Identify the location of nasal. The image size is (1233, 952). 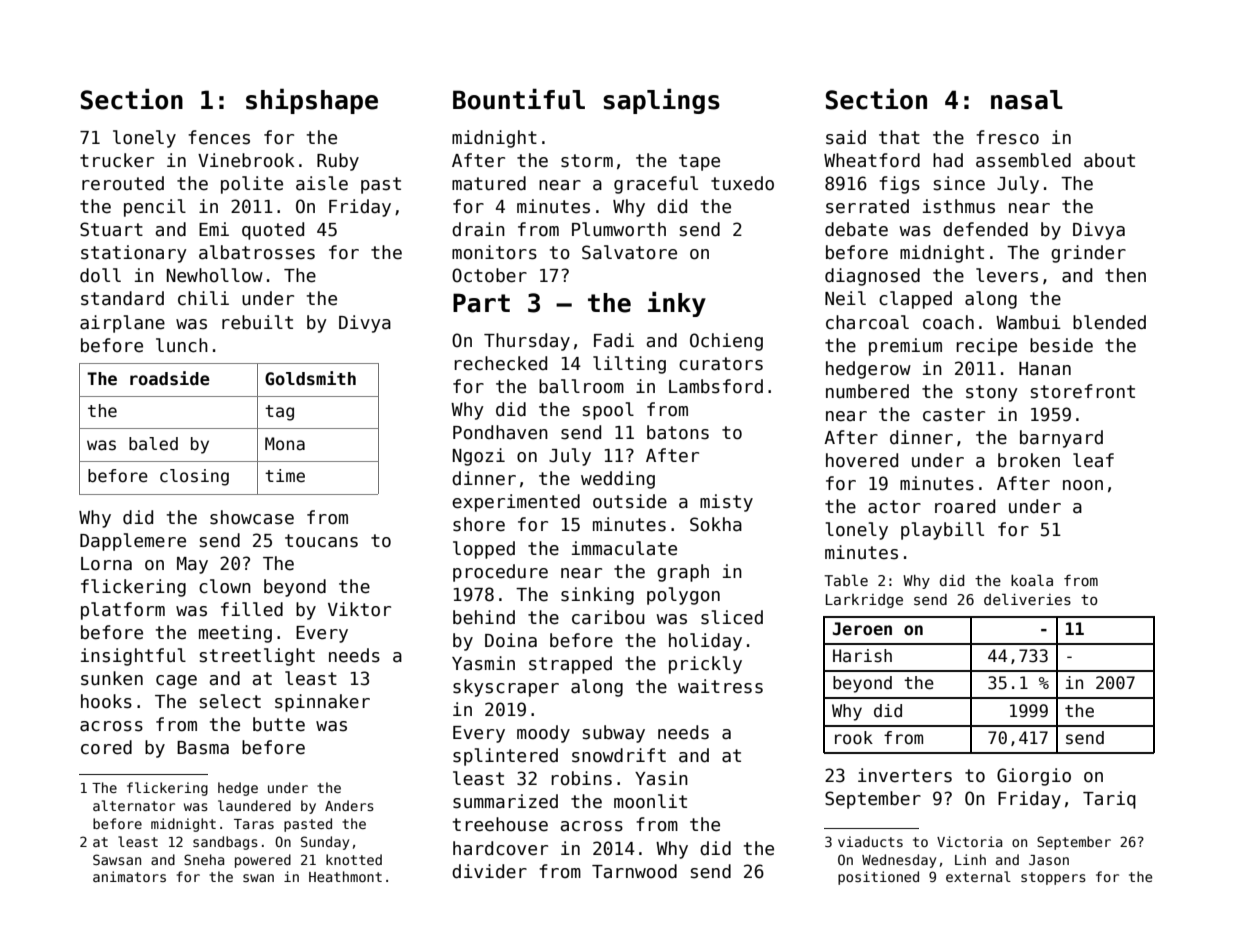
(1027, 100).
